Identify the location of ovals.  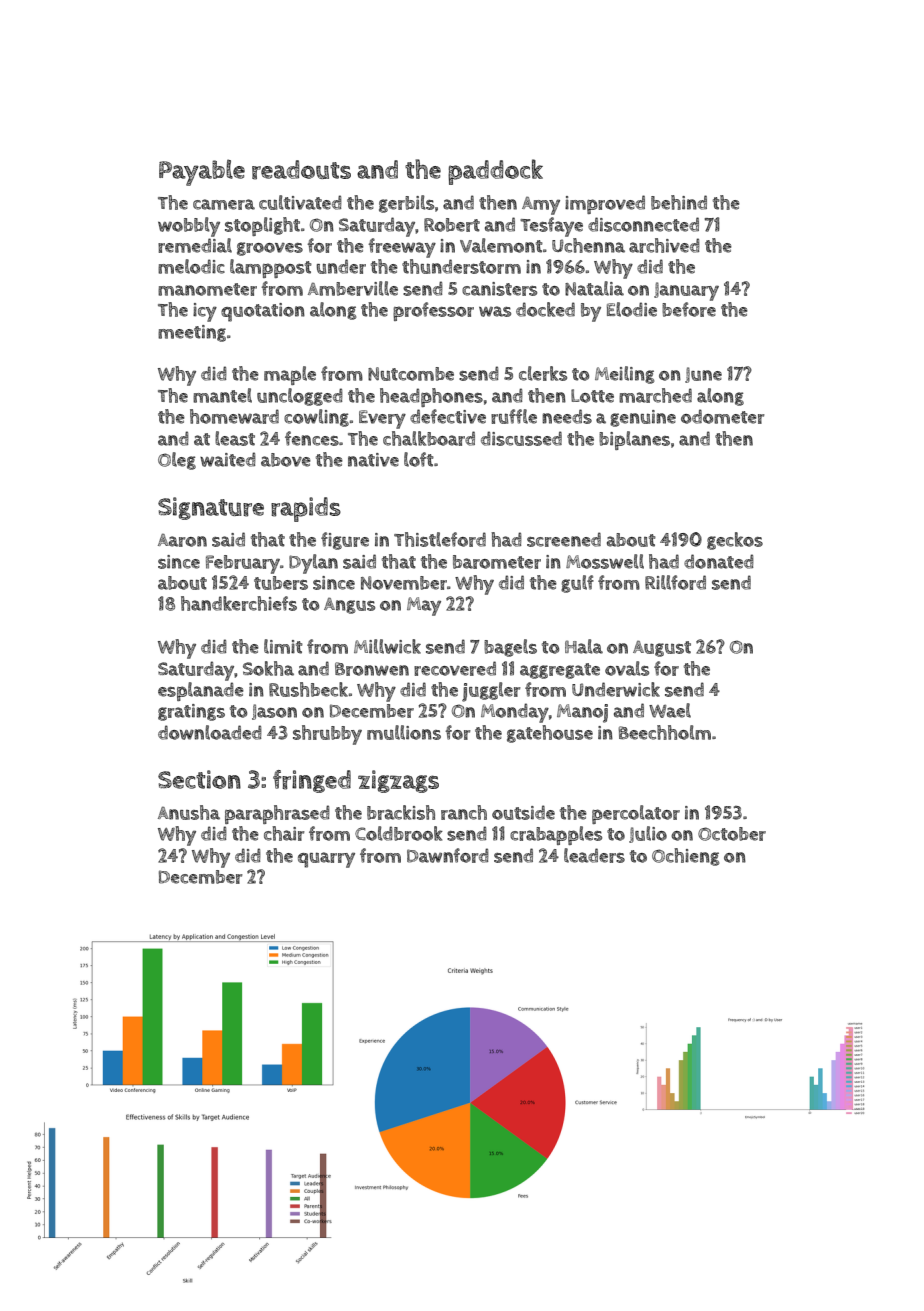
(627, 668).
